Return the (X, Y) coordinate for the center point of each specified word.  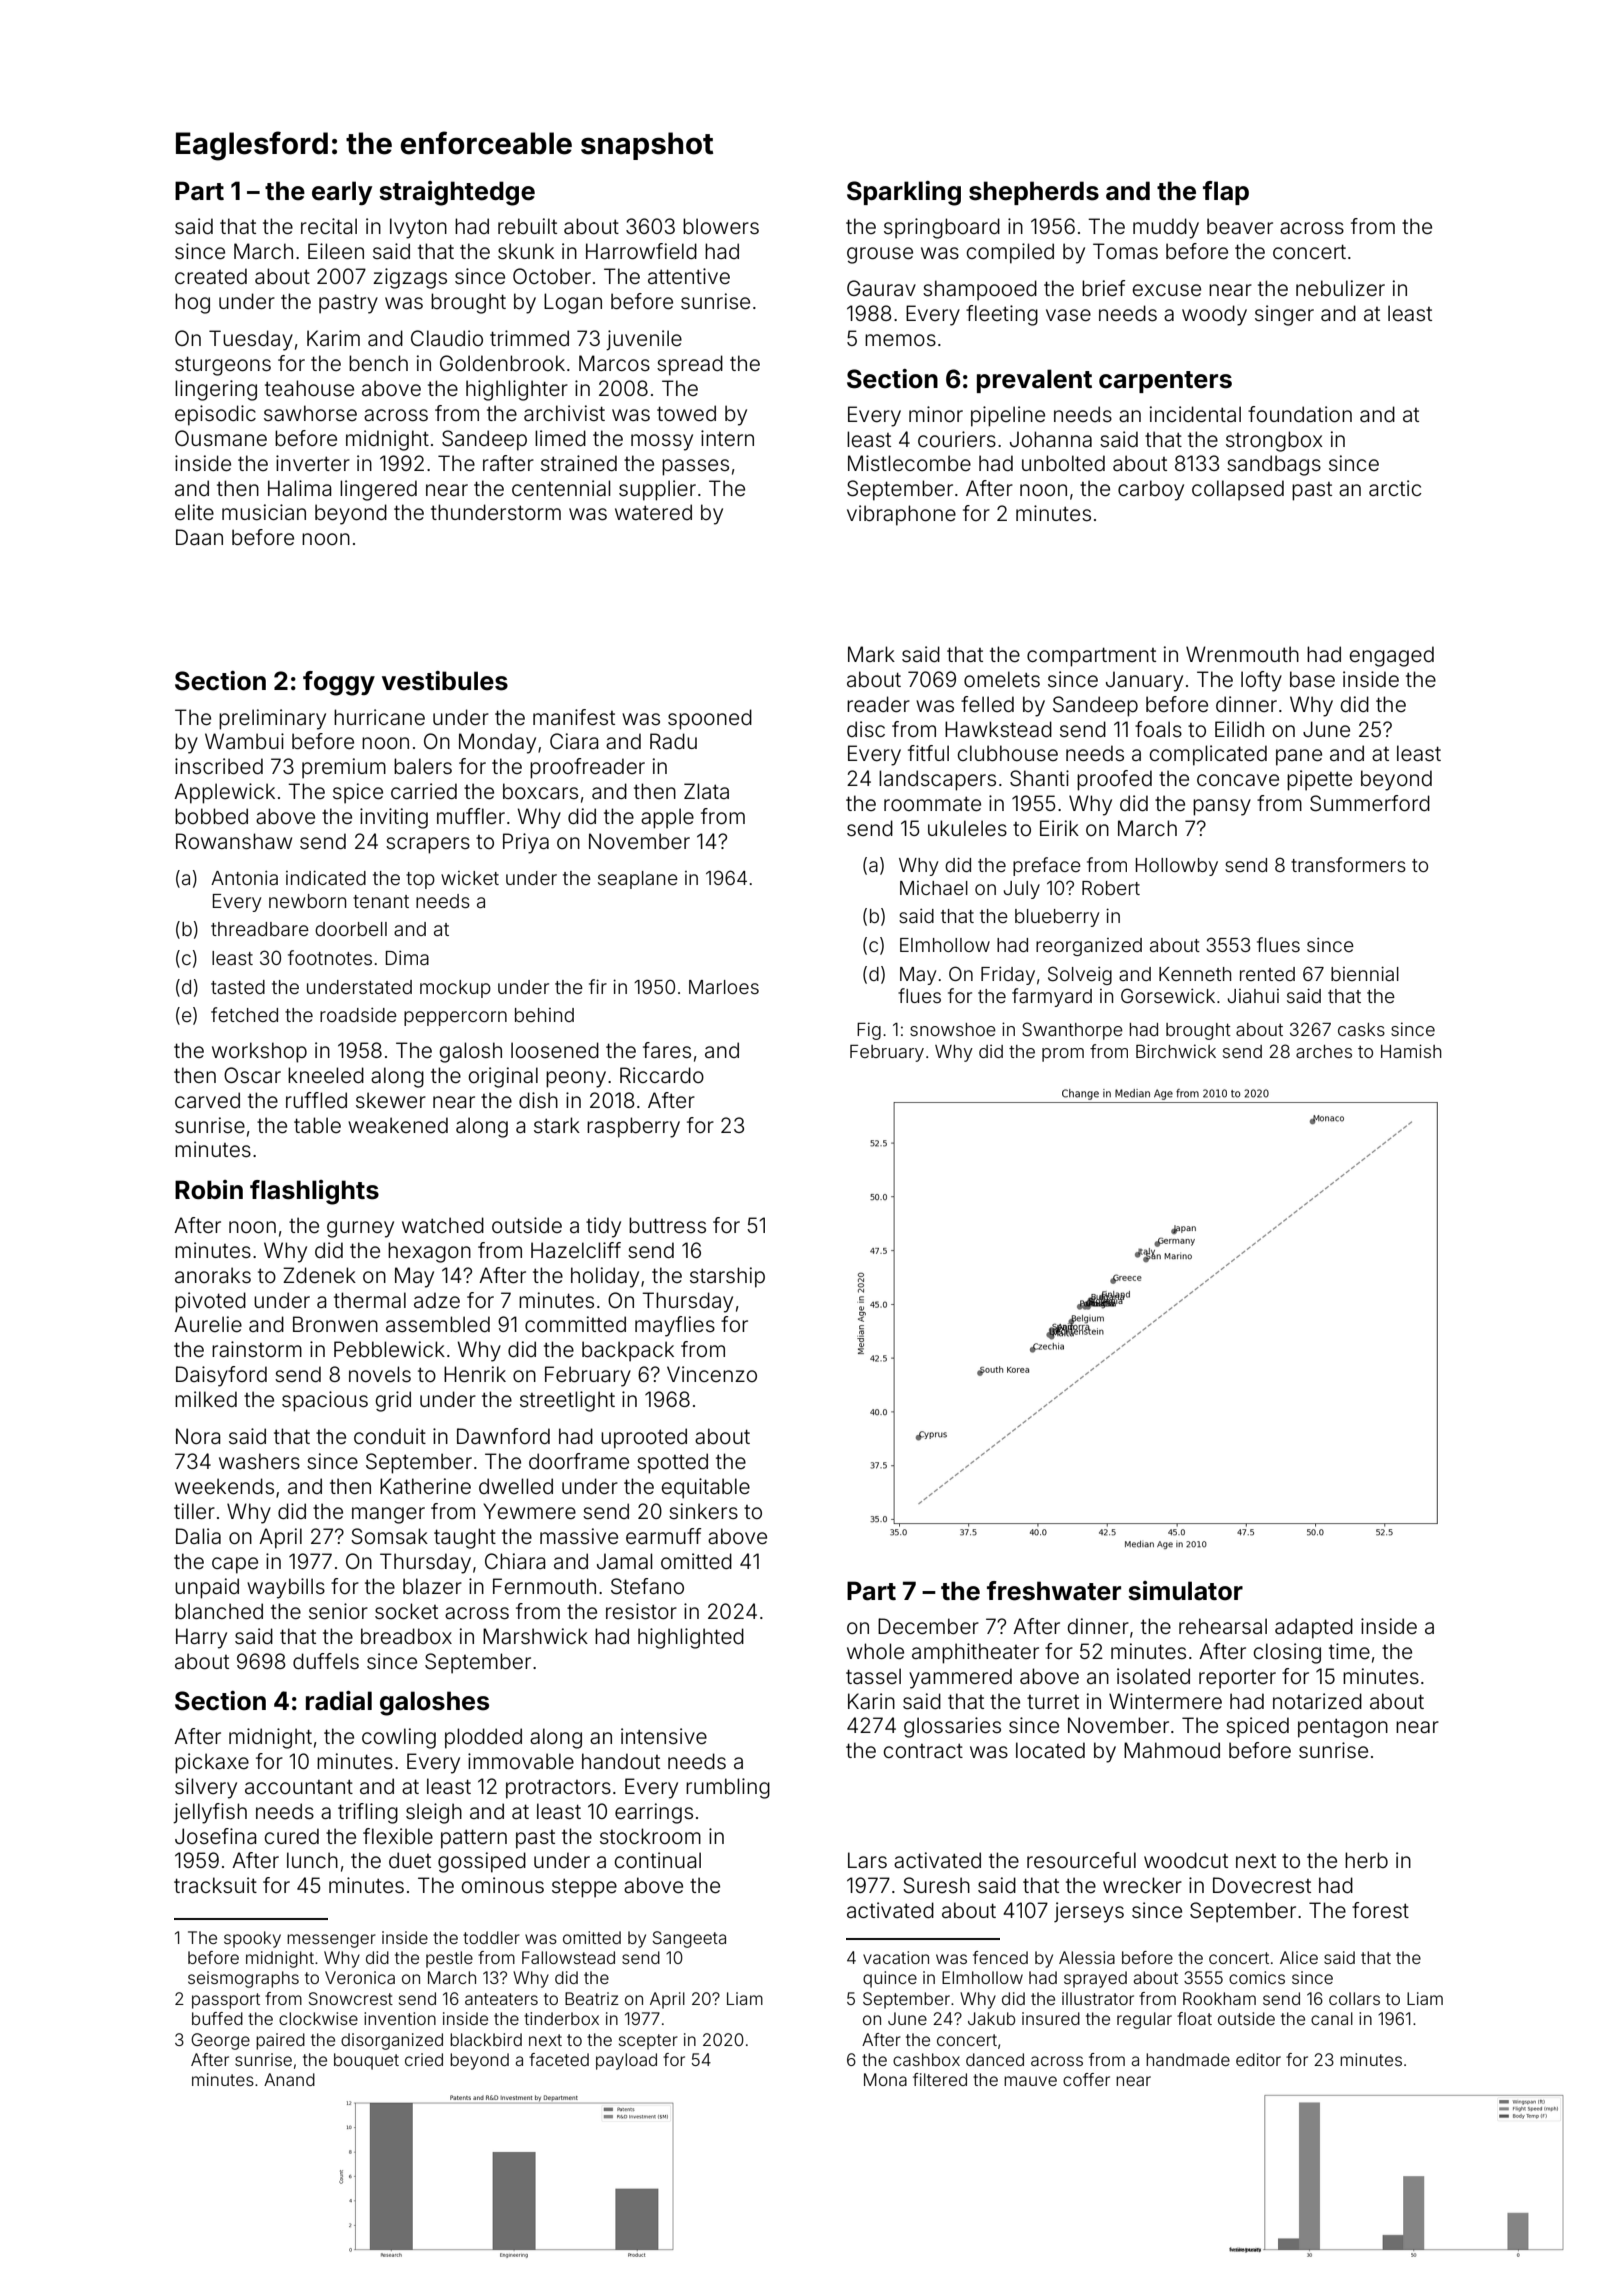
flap (1226, 193)
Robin (209, 1190)
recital (329, 226)
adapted (1314, 1628)
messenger (331, 1941)
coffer (1086, 2079)
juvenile (644, 340)
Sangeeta (689, 1939)
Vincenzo (712, 1374)
